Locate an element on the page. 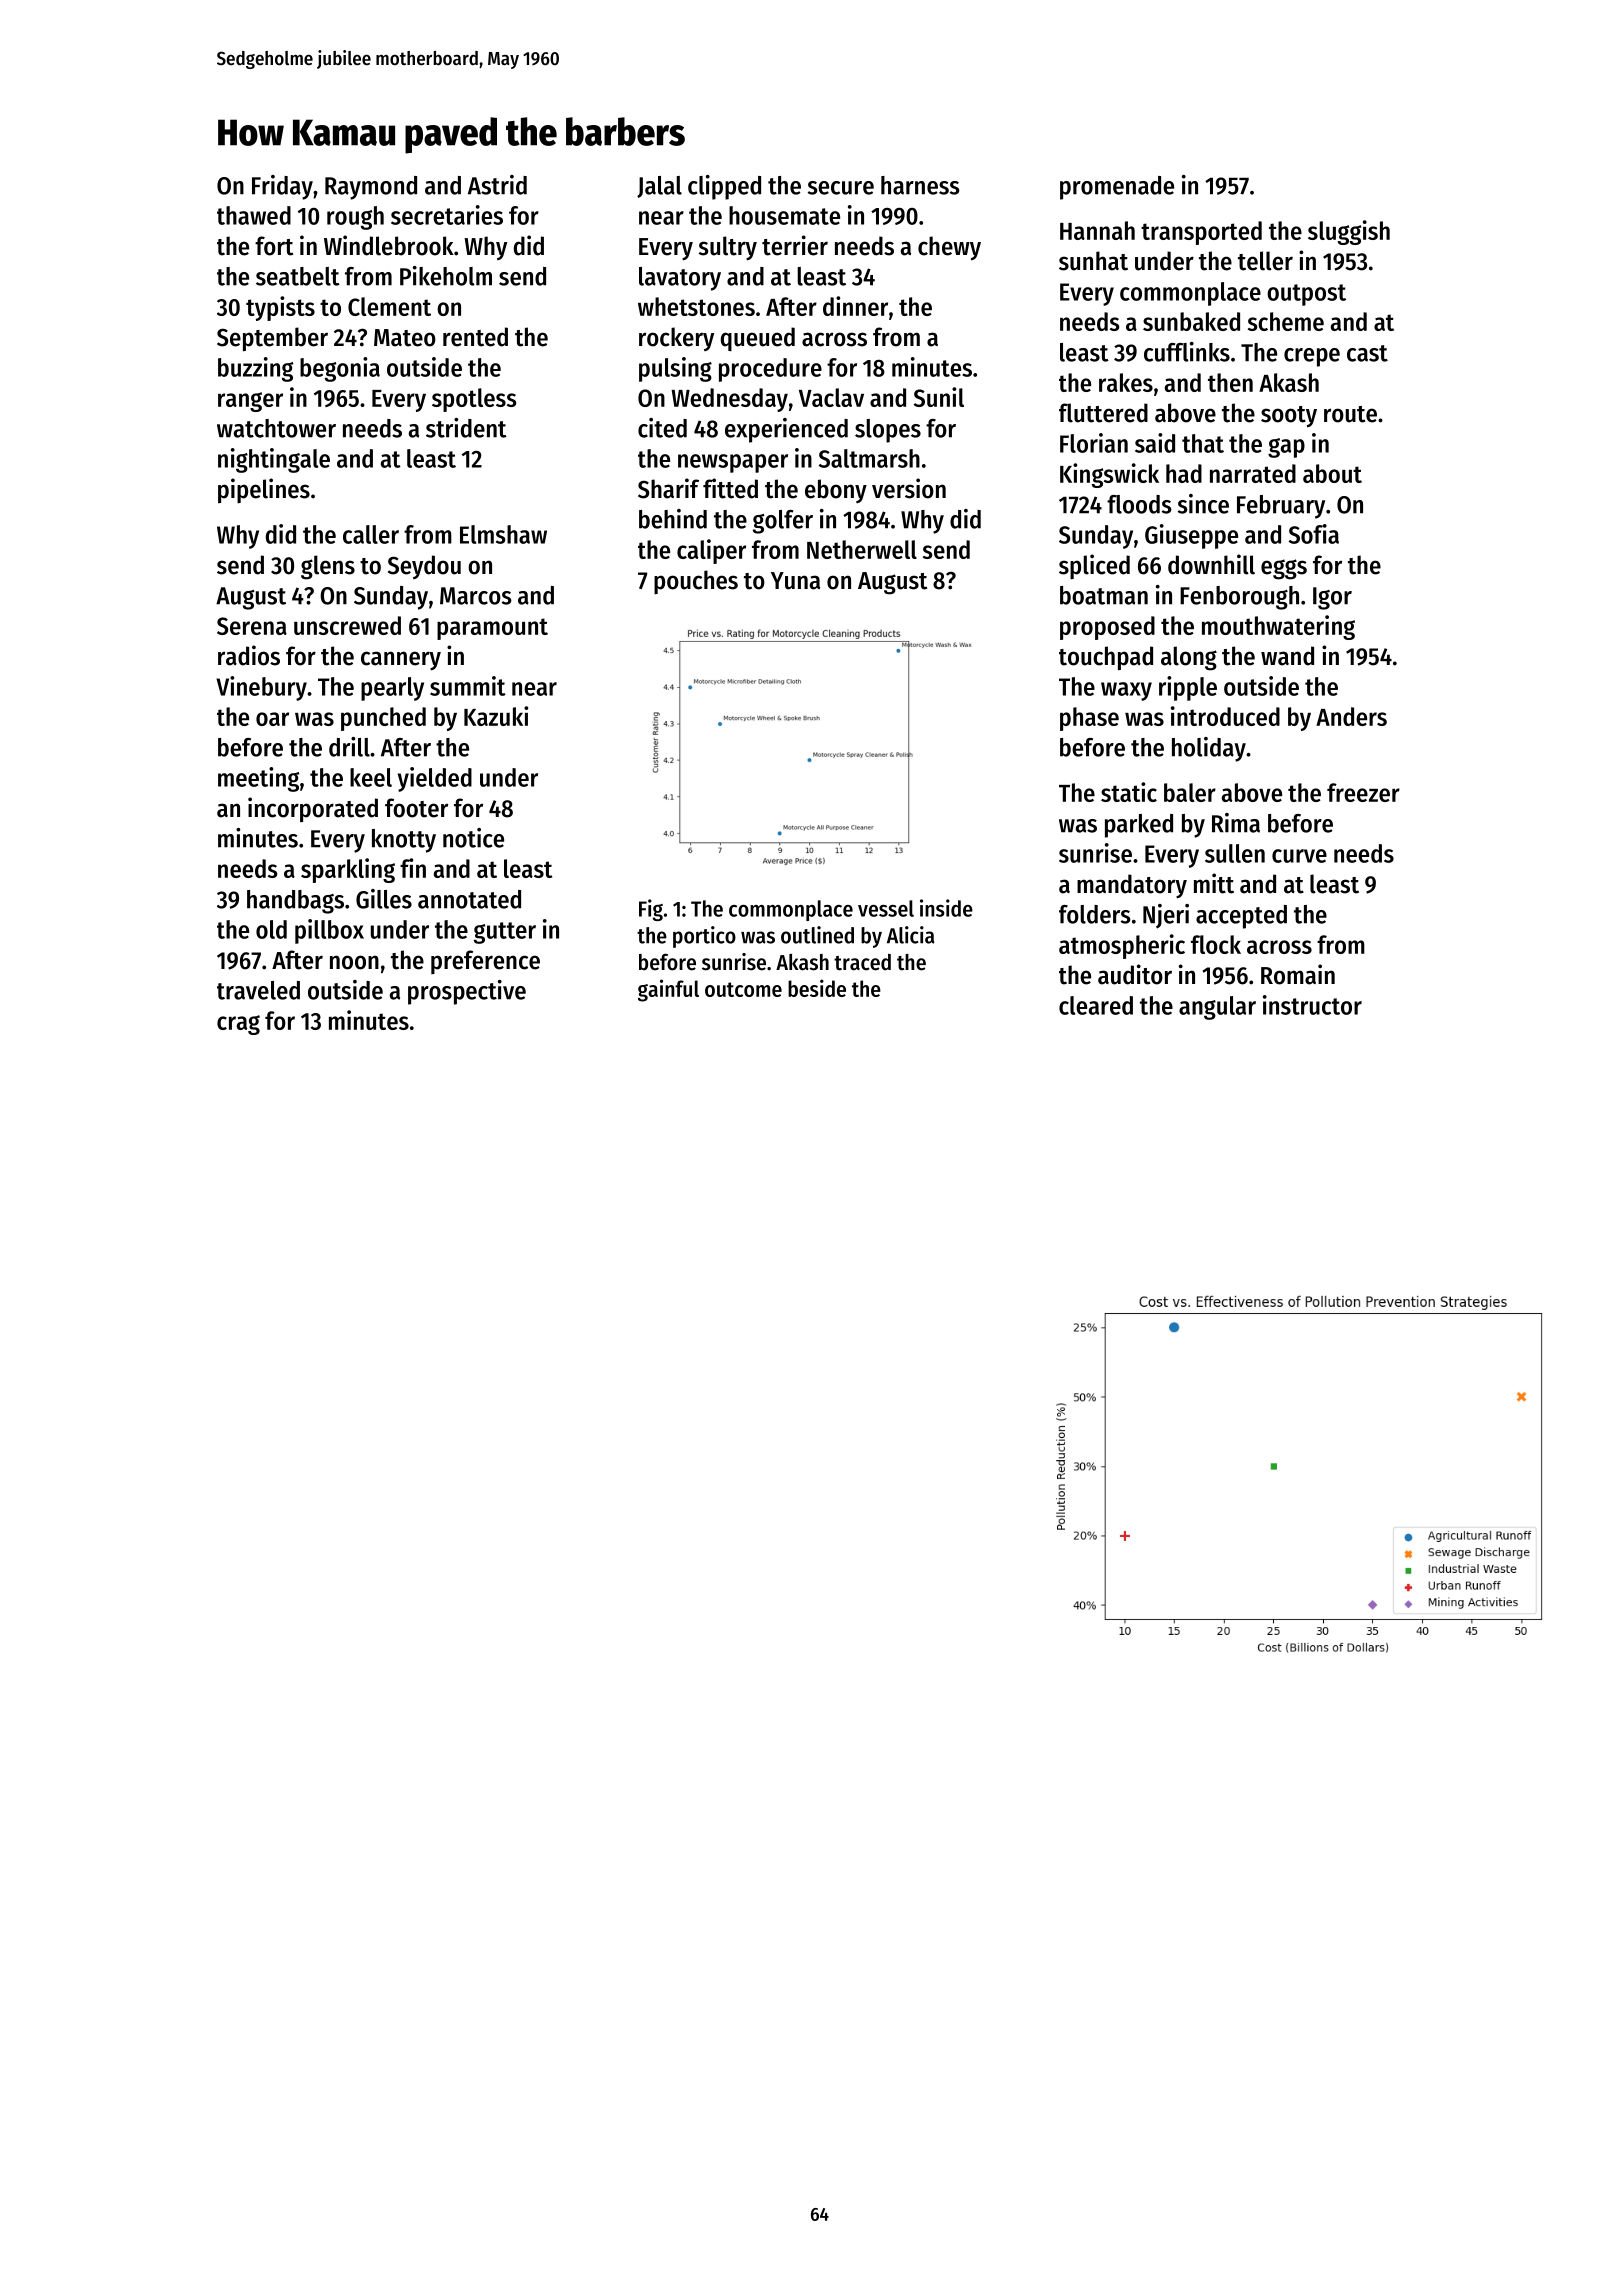 This page has height=2292, width=1620. cannery is located at coordinates (401, 660).
